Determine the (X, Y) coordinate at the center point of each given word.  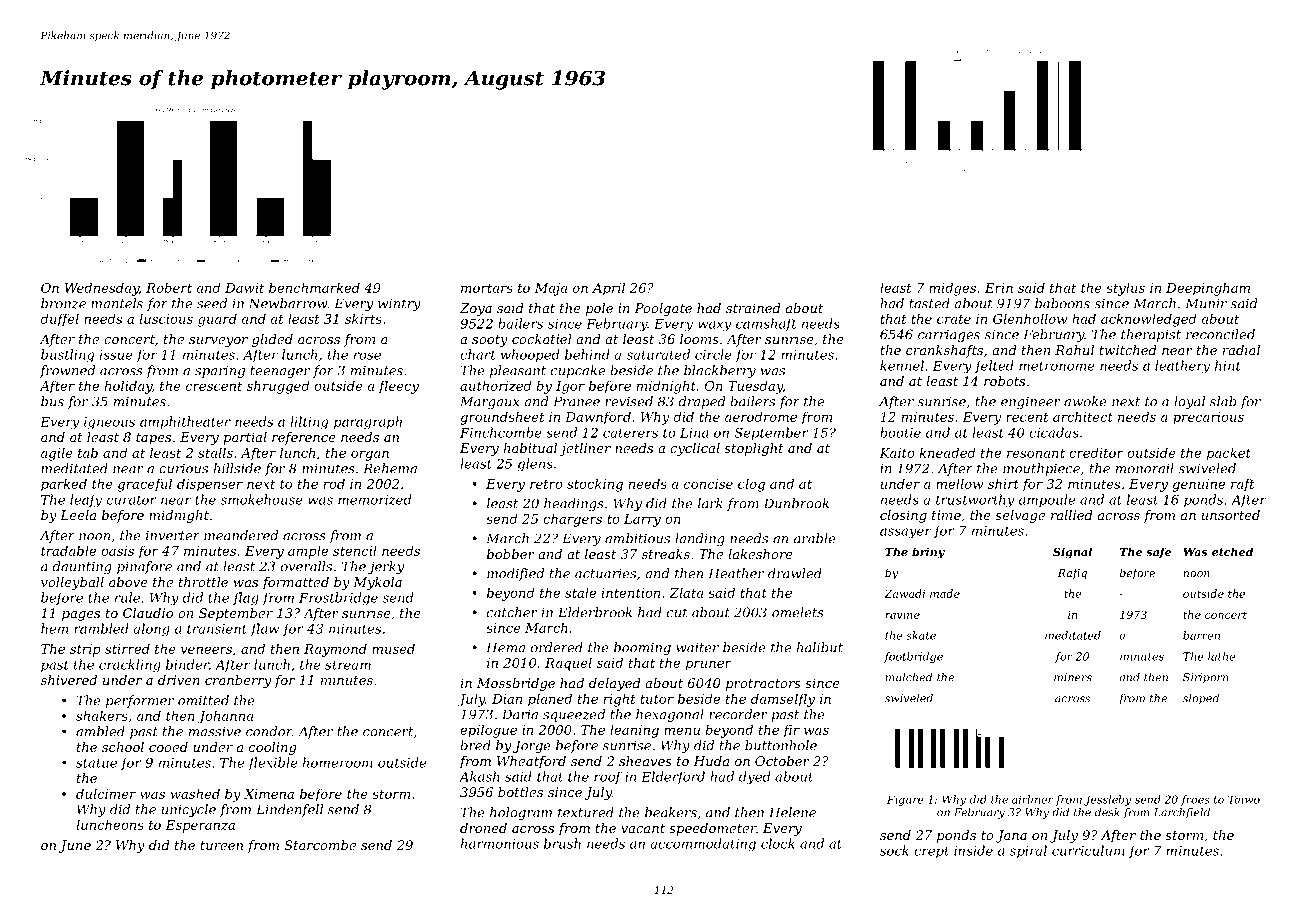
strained (753, 308)
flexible (273, 763)
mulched (909, 677)
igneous (109, 423)
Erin (999, 288)
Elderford (673, 777)
